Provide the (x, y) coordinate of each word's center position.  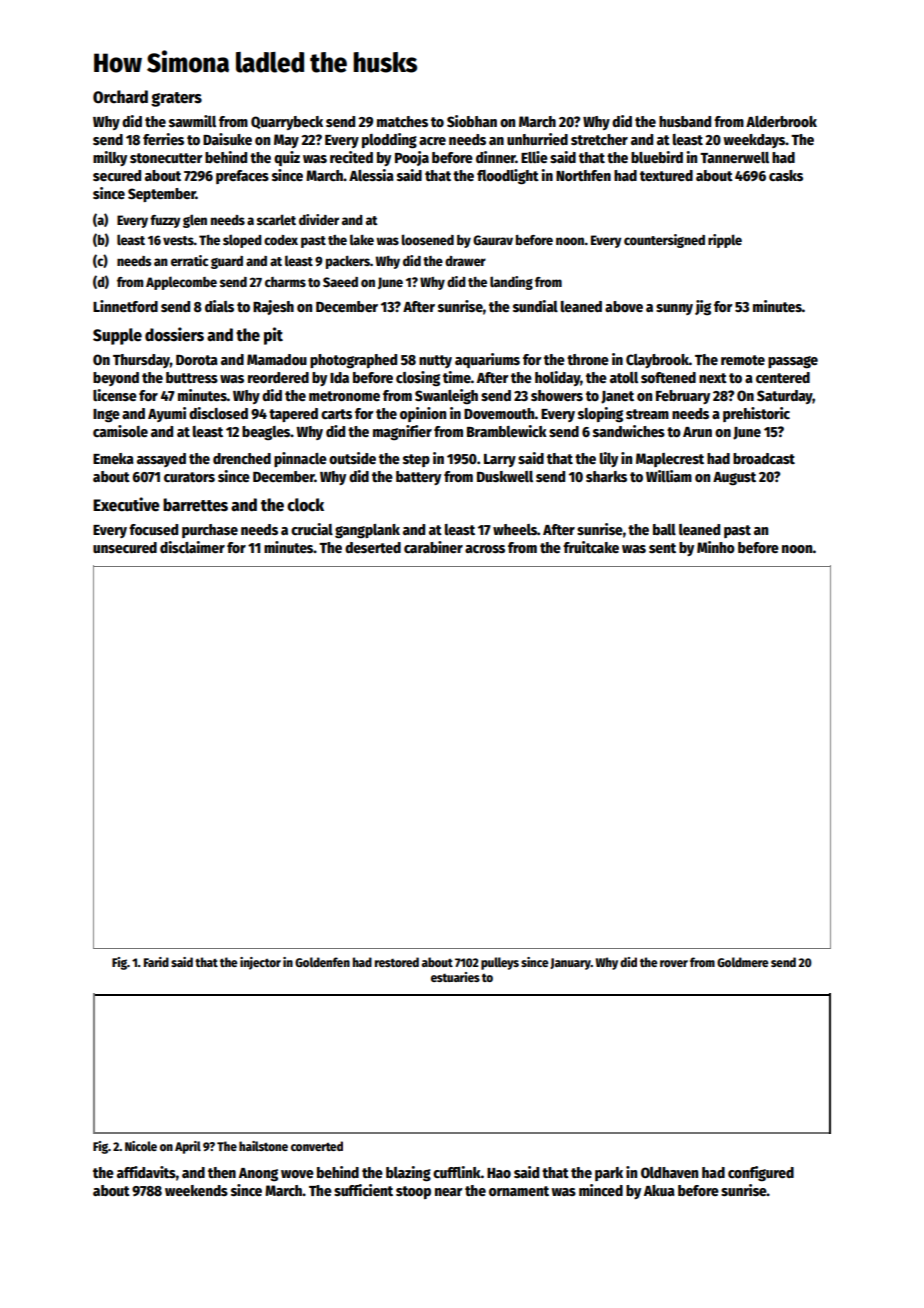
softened (668, 377)
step (416, 460)
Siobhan (472, 121)
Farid (156, 962)
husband (685, 121)
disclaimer (192, 547)
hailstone (263, 1146)
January (570, 964)
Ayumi (167, 414)
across (485, 549)
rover (674, 963)
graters (176, 99)
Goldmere (743, 962)
